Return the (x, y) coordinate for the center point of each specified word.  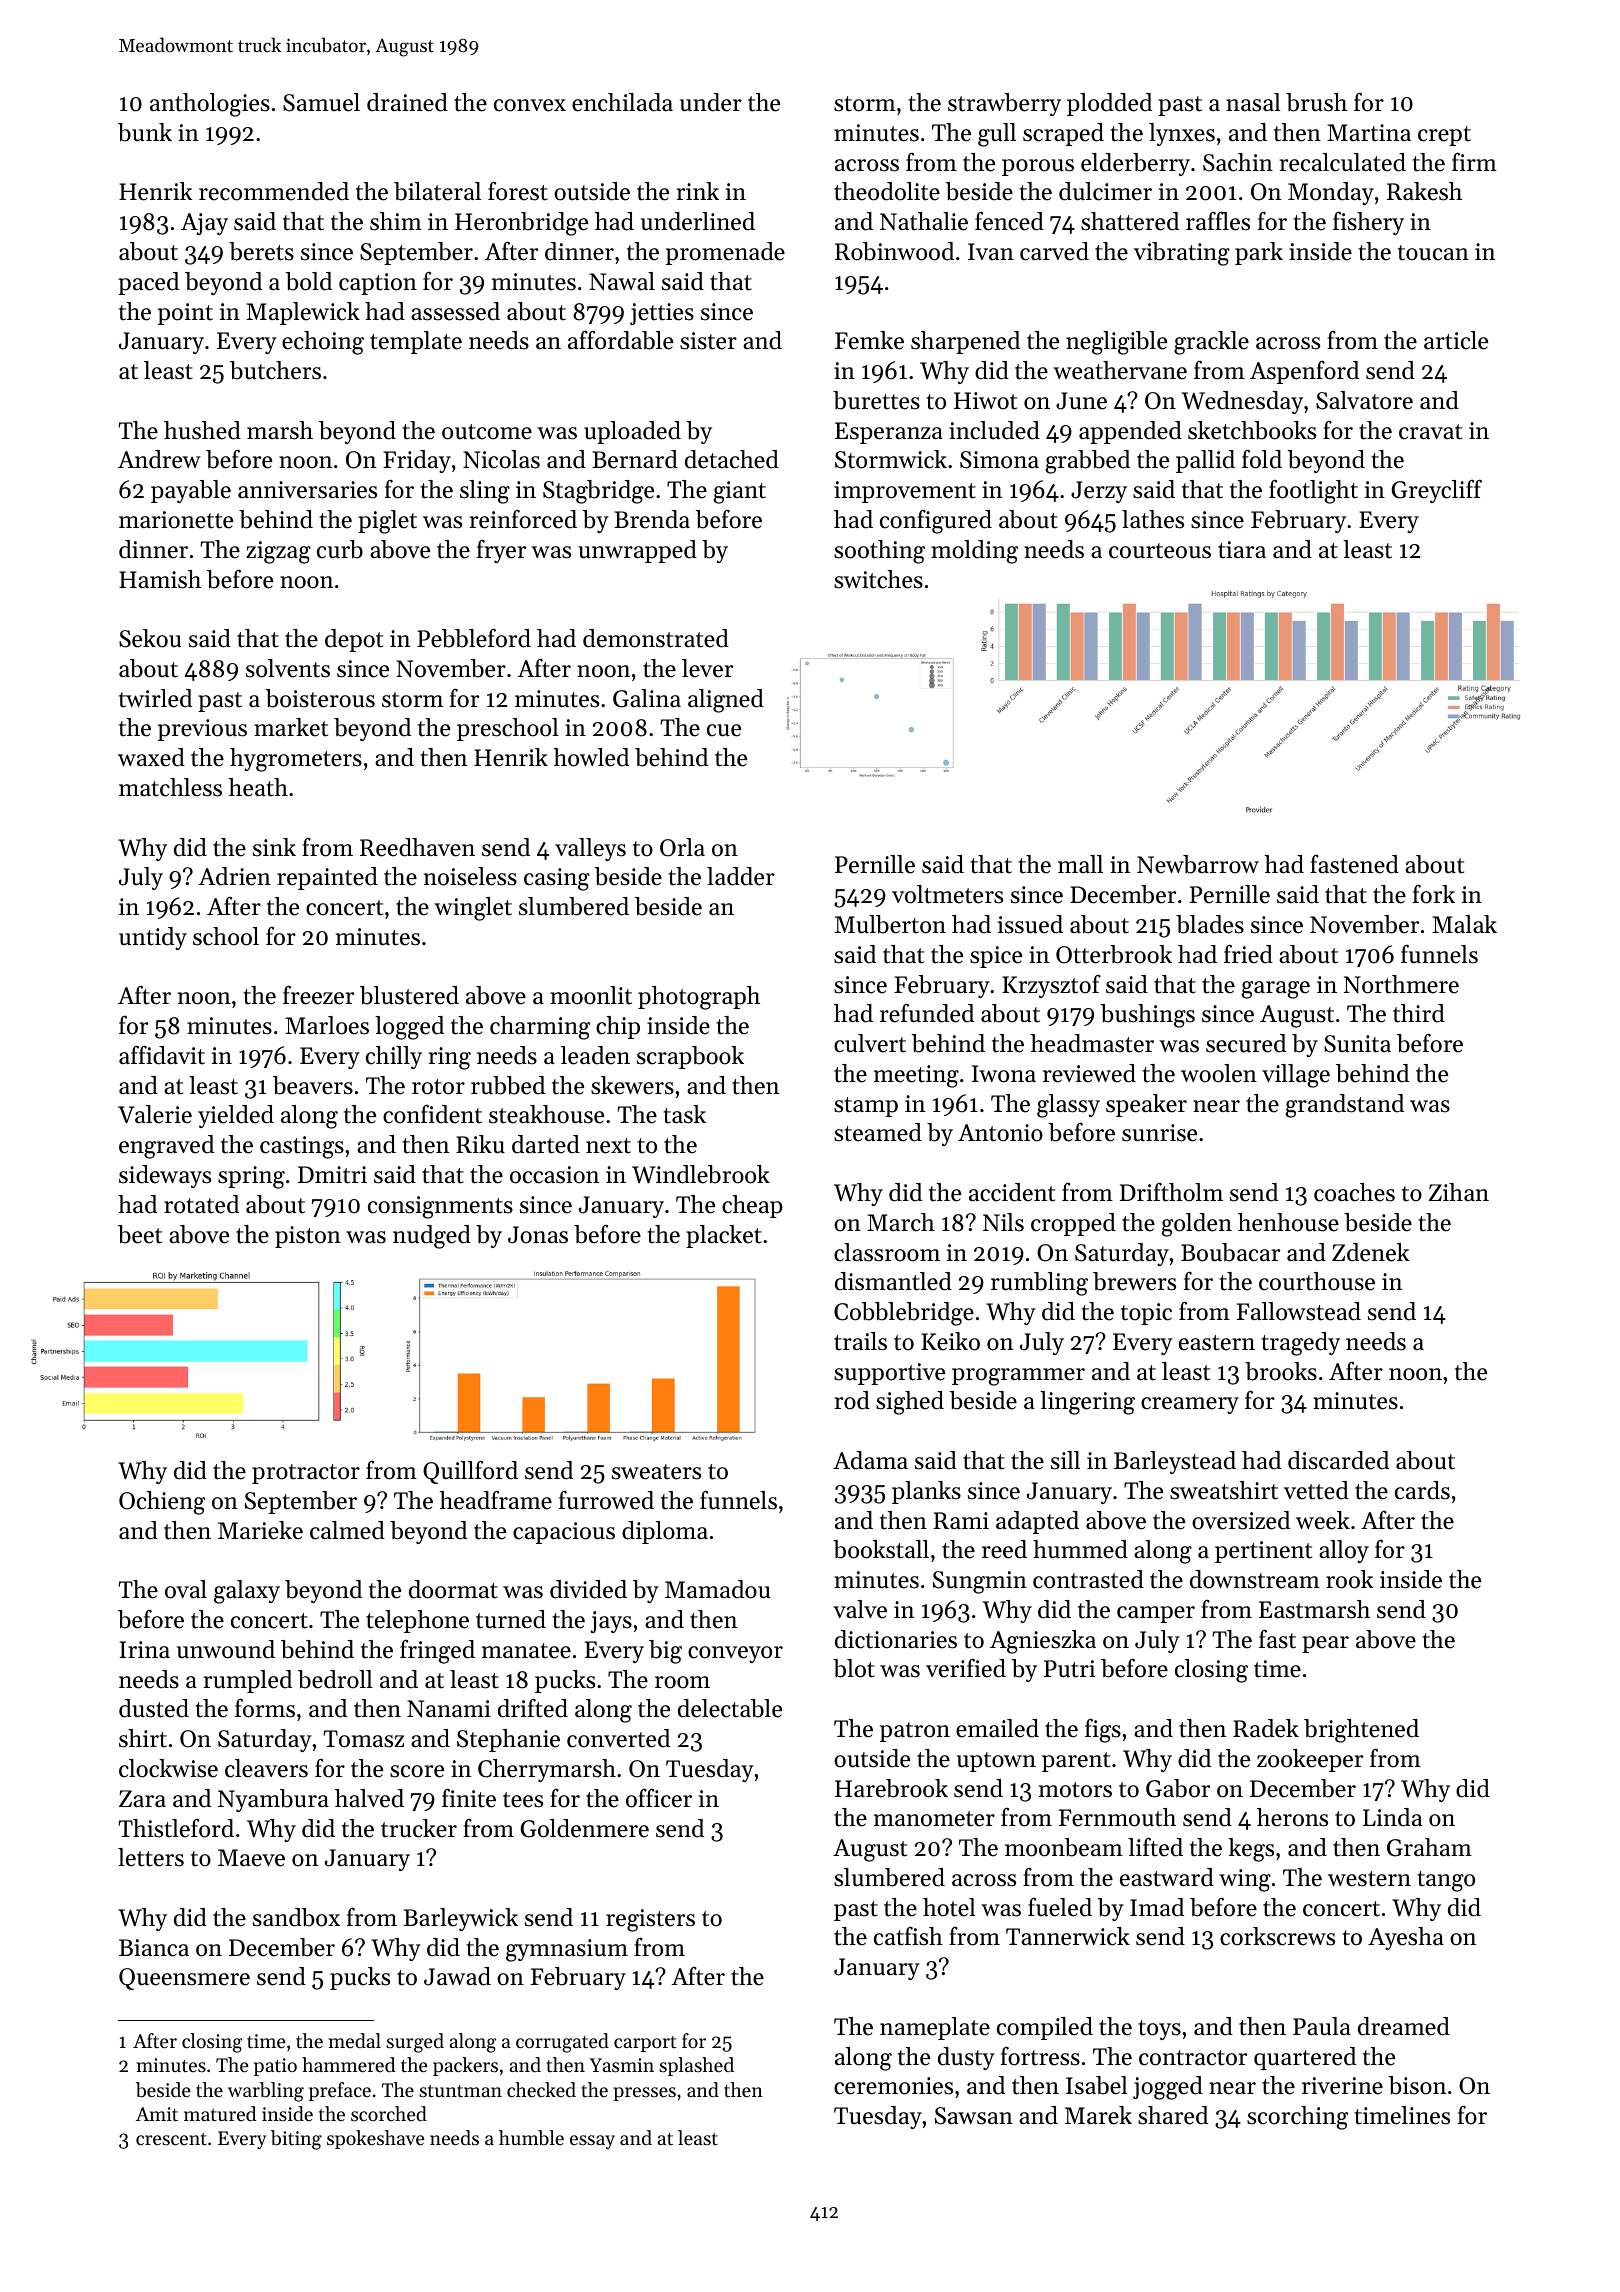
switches (878, 579)
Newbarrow (1198, 864)
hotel (949, 1907)
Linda (1392, 1817)
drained (407, 102)
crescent (171, 2139)
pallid (1205, 461)
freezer (318, 995)
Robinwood (894, 251)
